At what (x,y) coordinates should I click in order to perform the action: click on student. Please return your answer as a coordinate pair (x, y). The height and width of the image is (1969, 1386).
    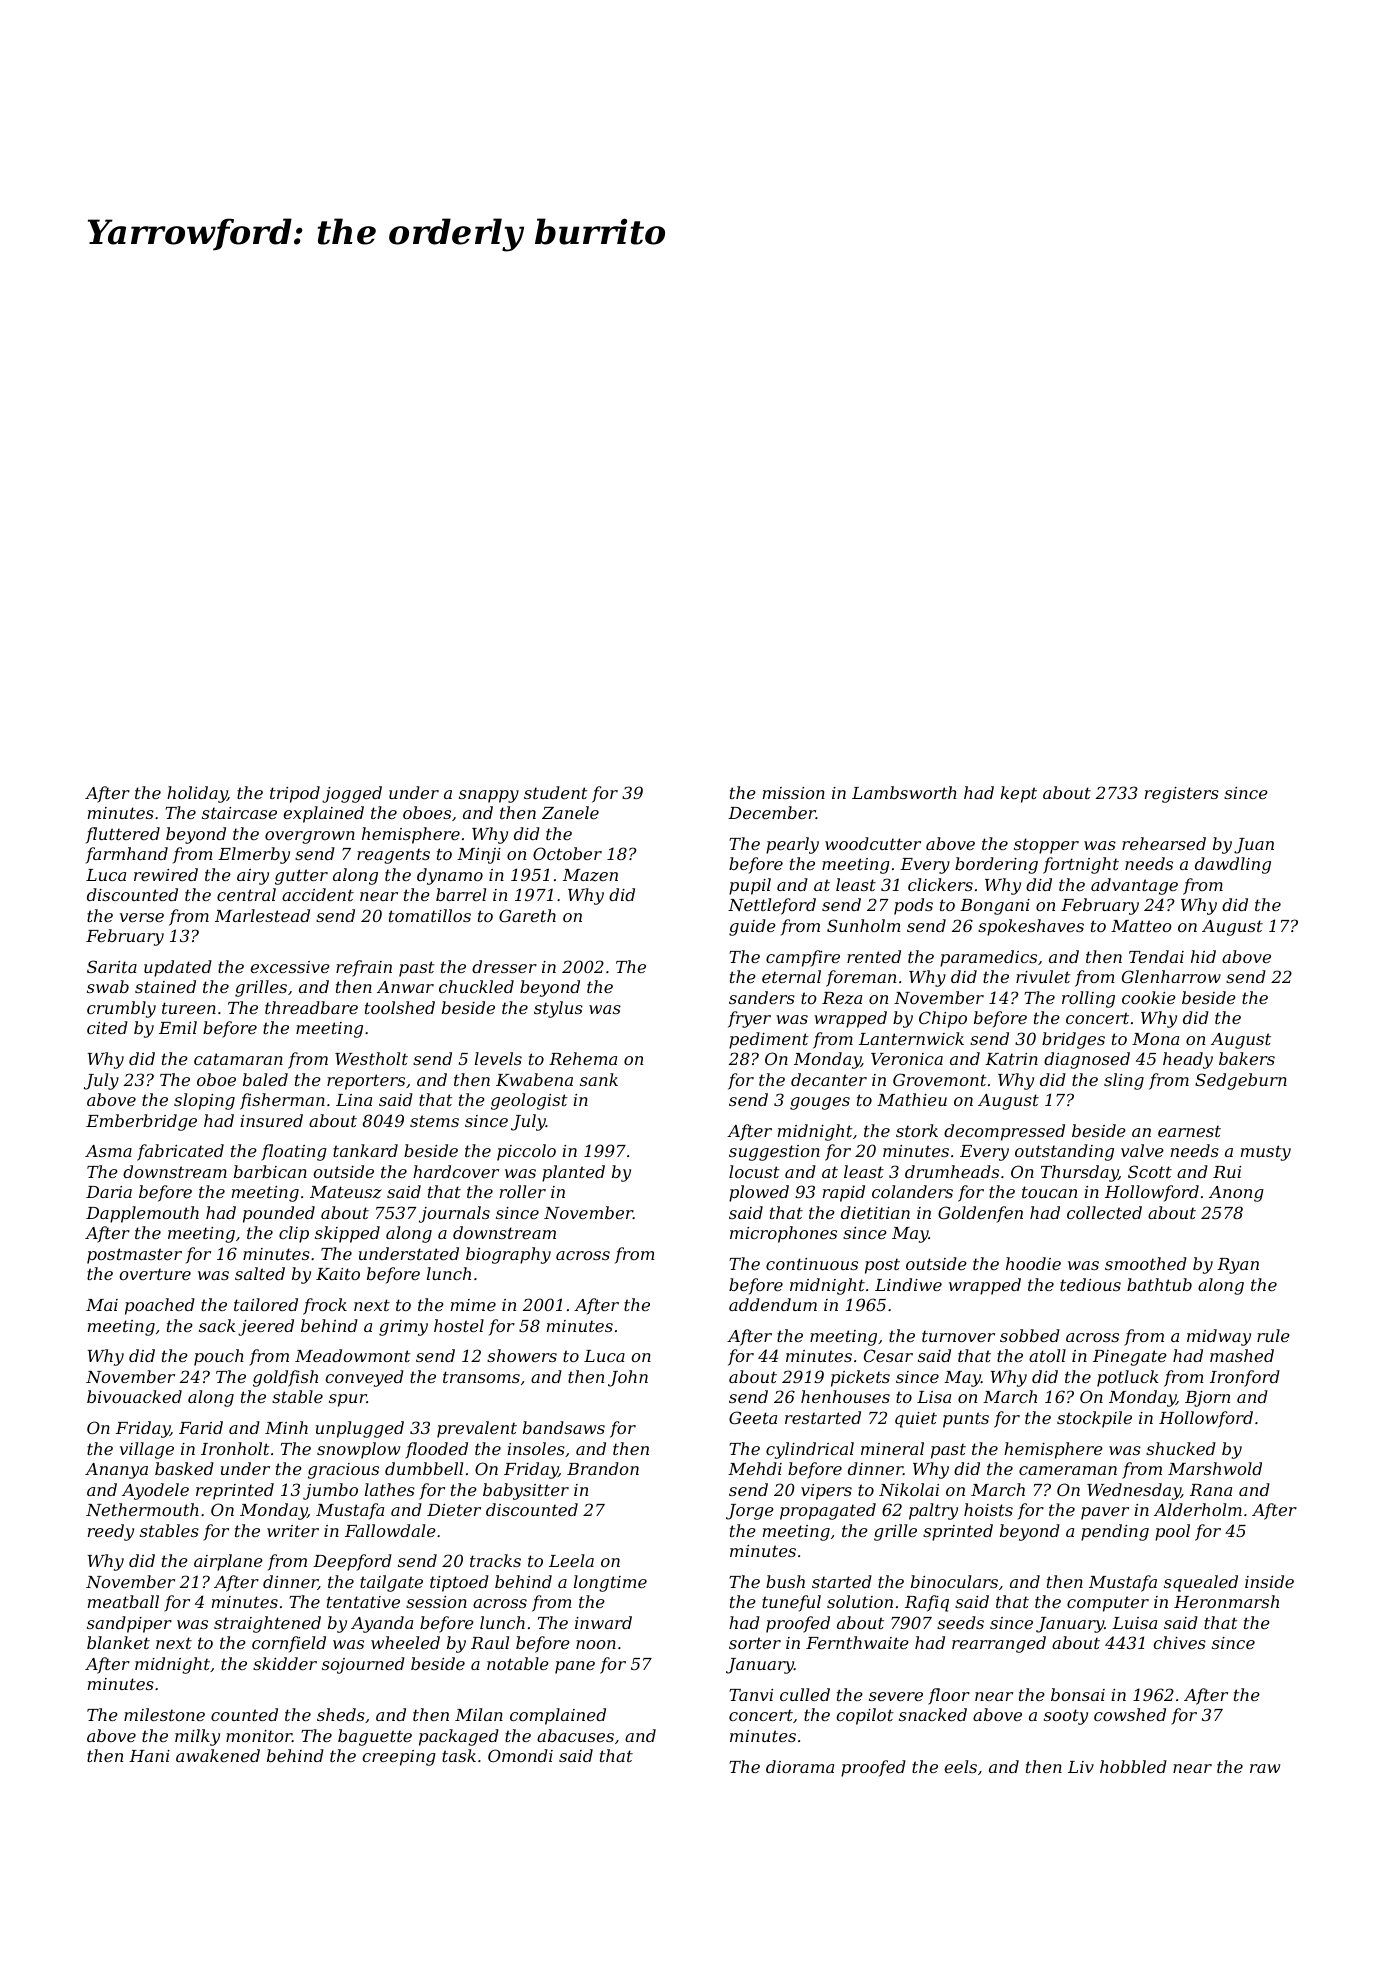
    Looking at the image, I should click on (556, 792).
